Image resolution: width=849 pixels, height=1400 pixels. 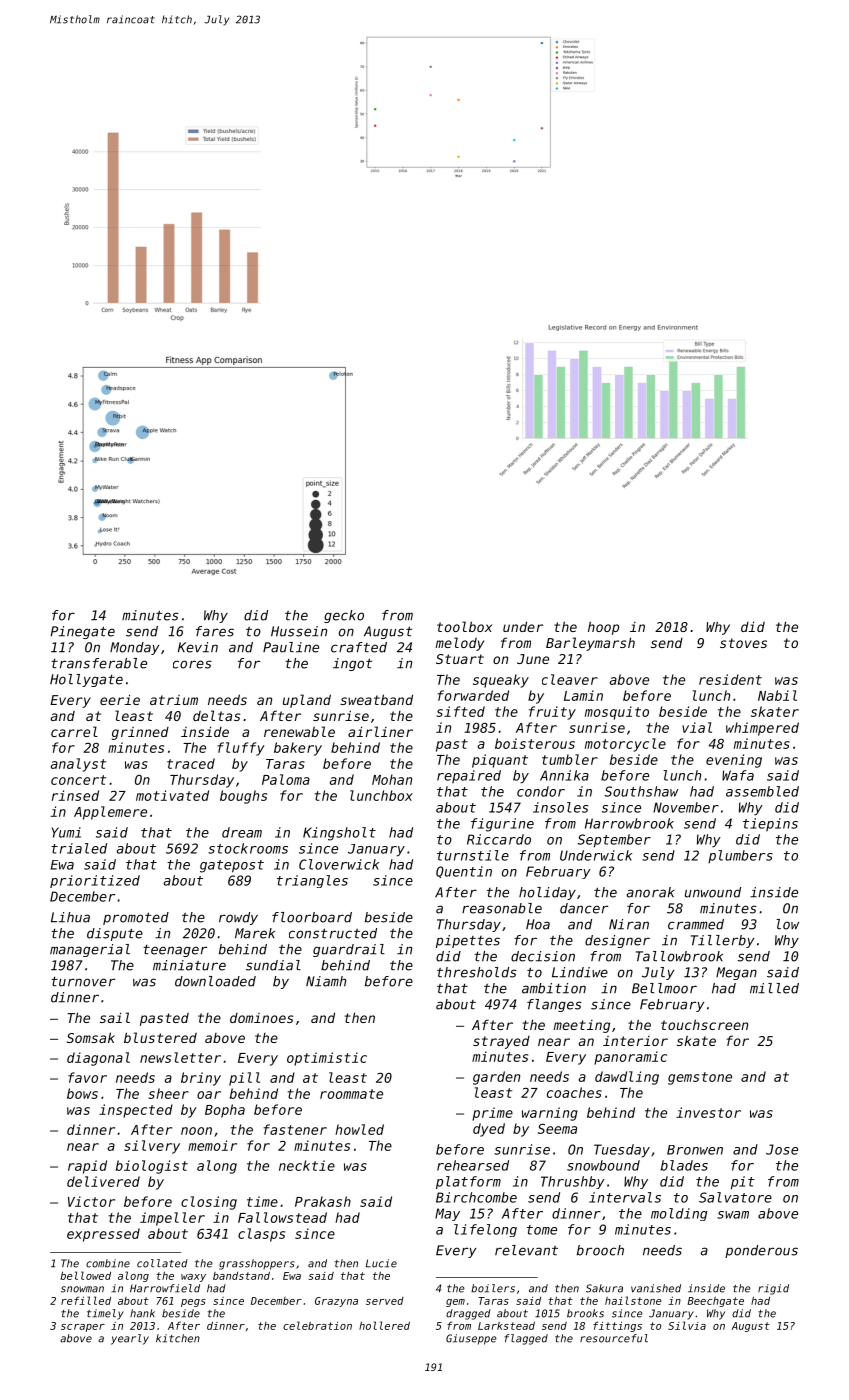 What do you see at coordinates (543, 956) in the screenshot?
I see `decision` at bounding box center [543, 956].
